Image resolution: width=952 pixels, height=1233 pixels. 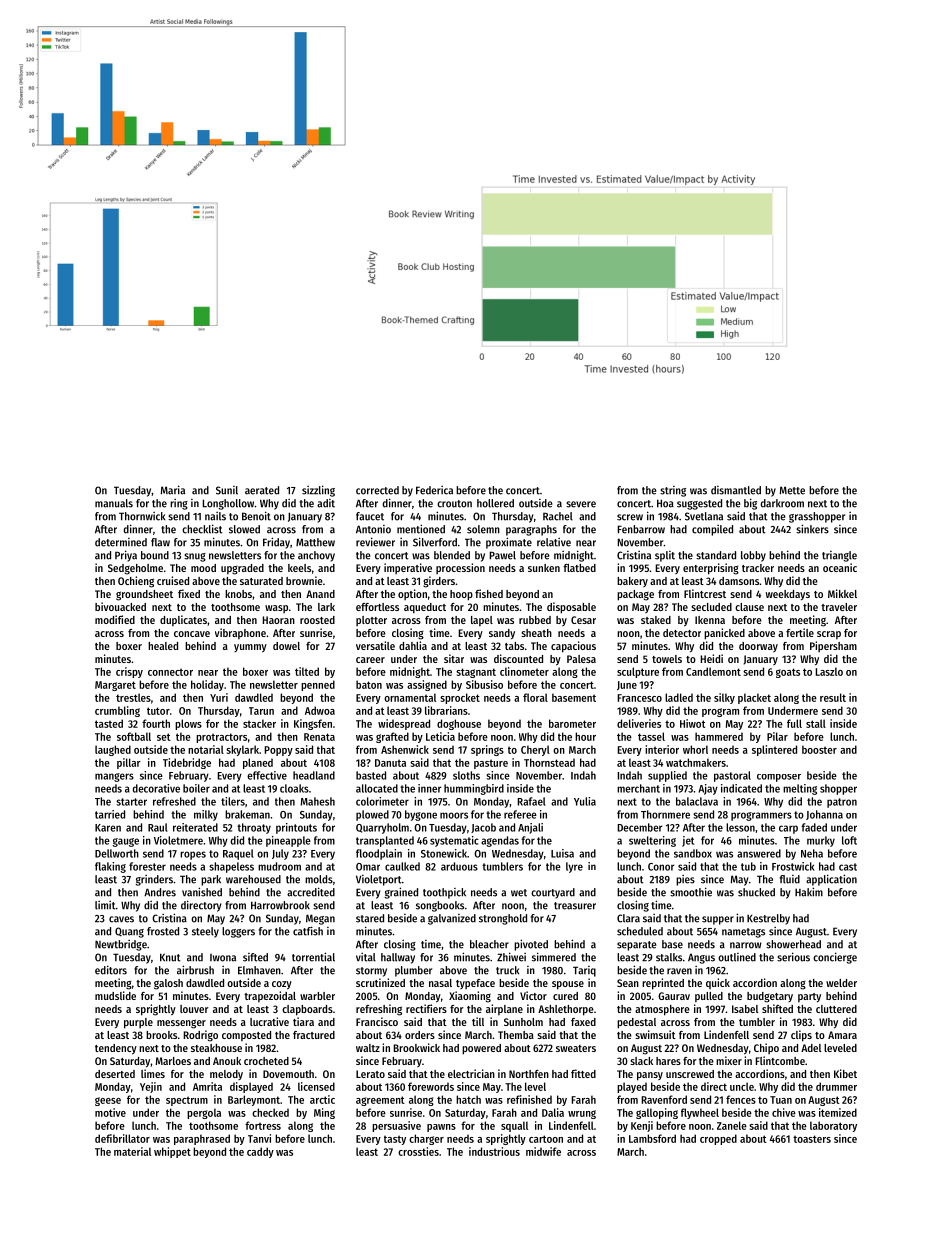 What do you see at coordinates (708, 789) in the document?
I see `Ajay` at bounding box center [708, 789].
